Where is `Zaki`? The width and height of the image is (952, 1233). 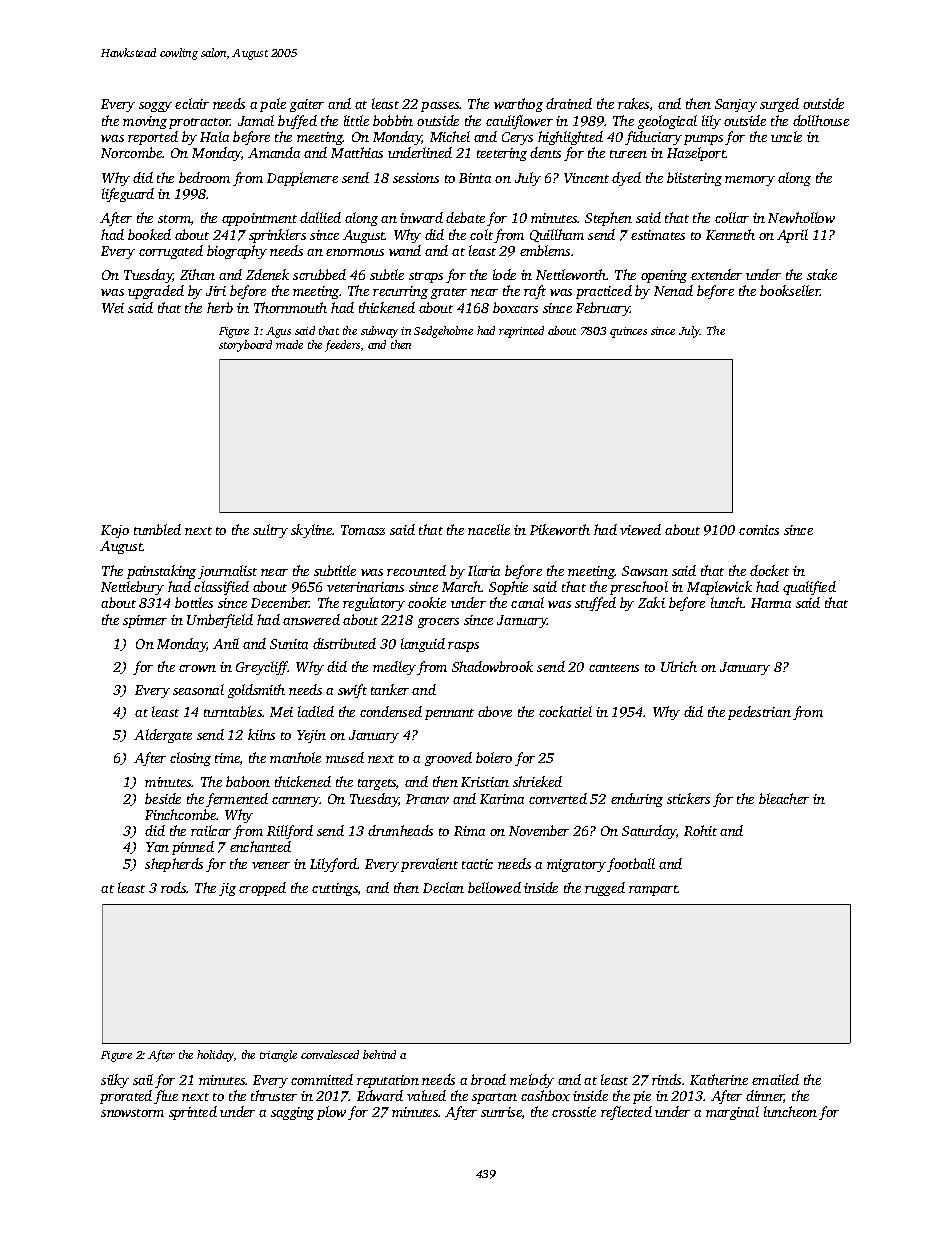
Zaki is located at coordinates (651, 602).
